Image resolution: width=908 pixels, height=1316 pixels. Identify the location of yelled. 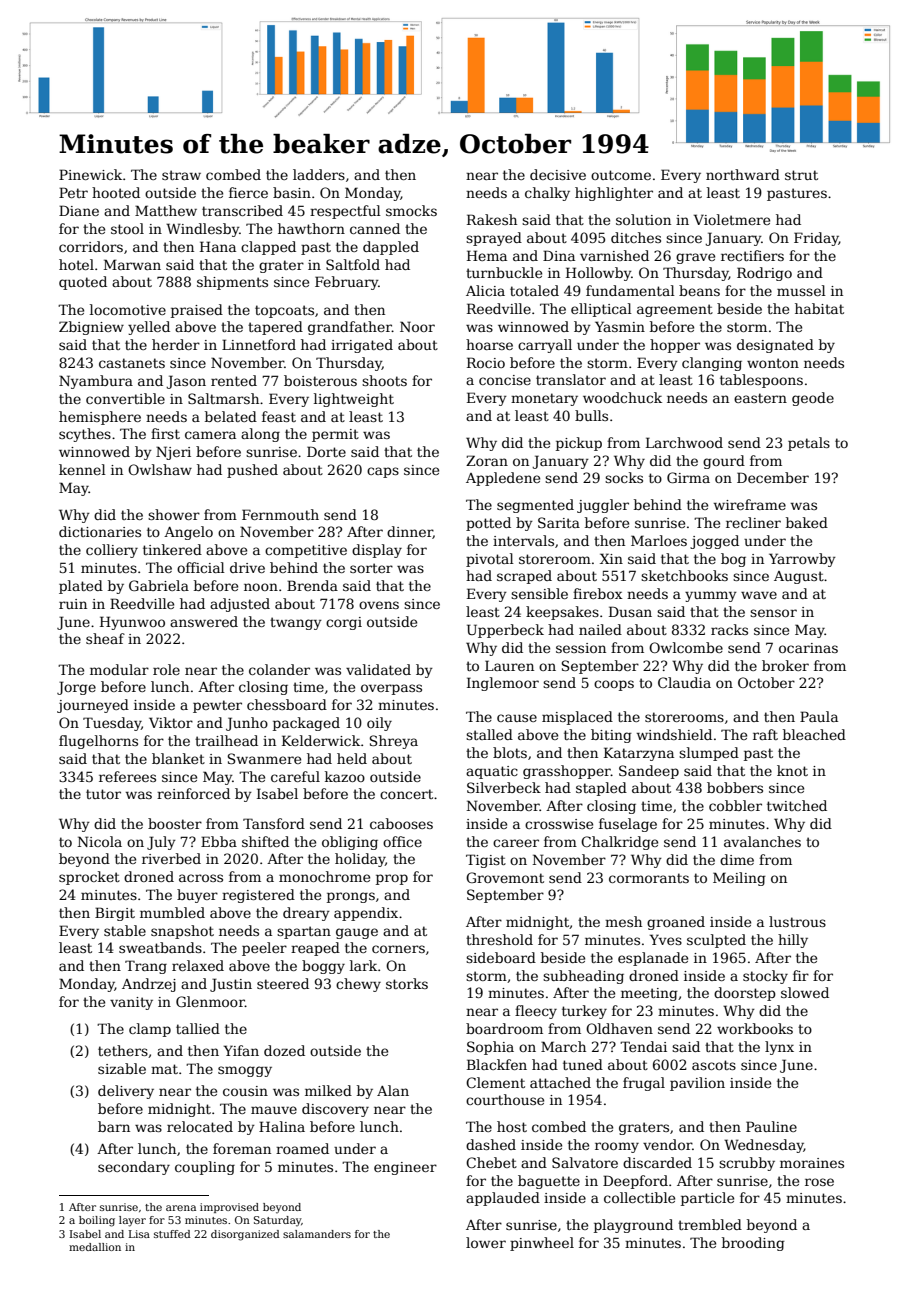
(149, 328).
